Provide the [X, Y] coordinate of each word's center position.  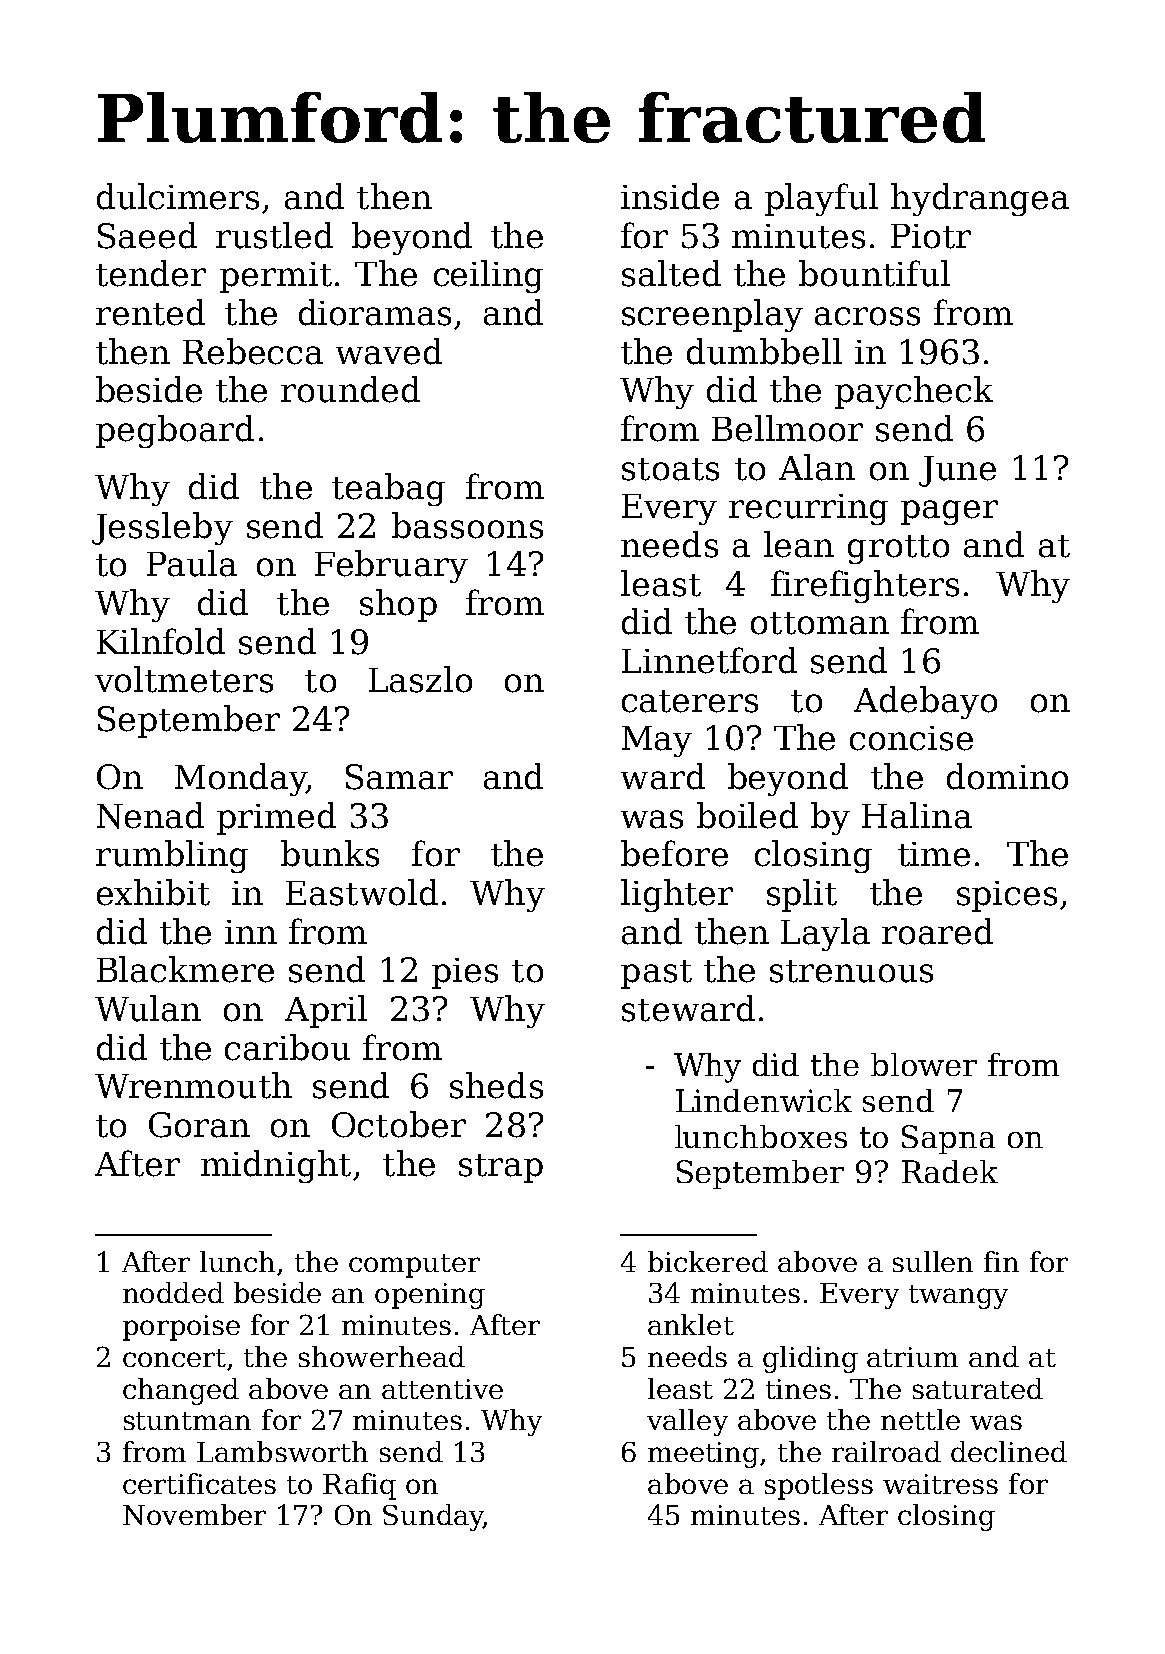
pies [465, 973]
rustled [274, 235]
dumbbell [764, 351]
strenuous [851, 971]
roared [937, 931]
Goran [199, 1125]
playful [821, 199]
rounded [350, 389]
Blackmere [185, 969]
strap [501, 1168]
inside [670, 196]
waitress [940, 1484]
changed [181, 1391]
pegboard [175, 431]
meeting [703, 1455]
